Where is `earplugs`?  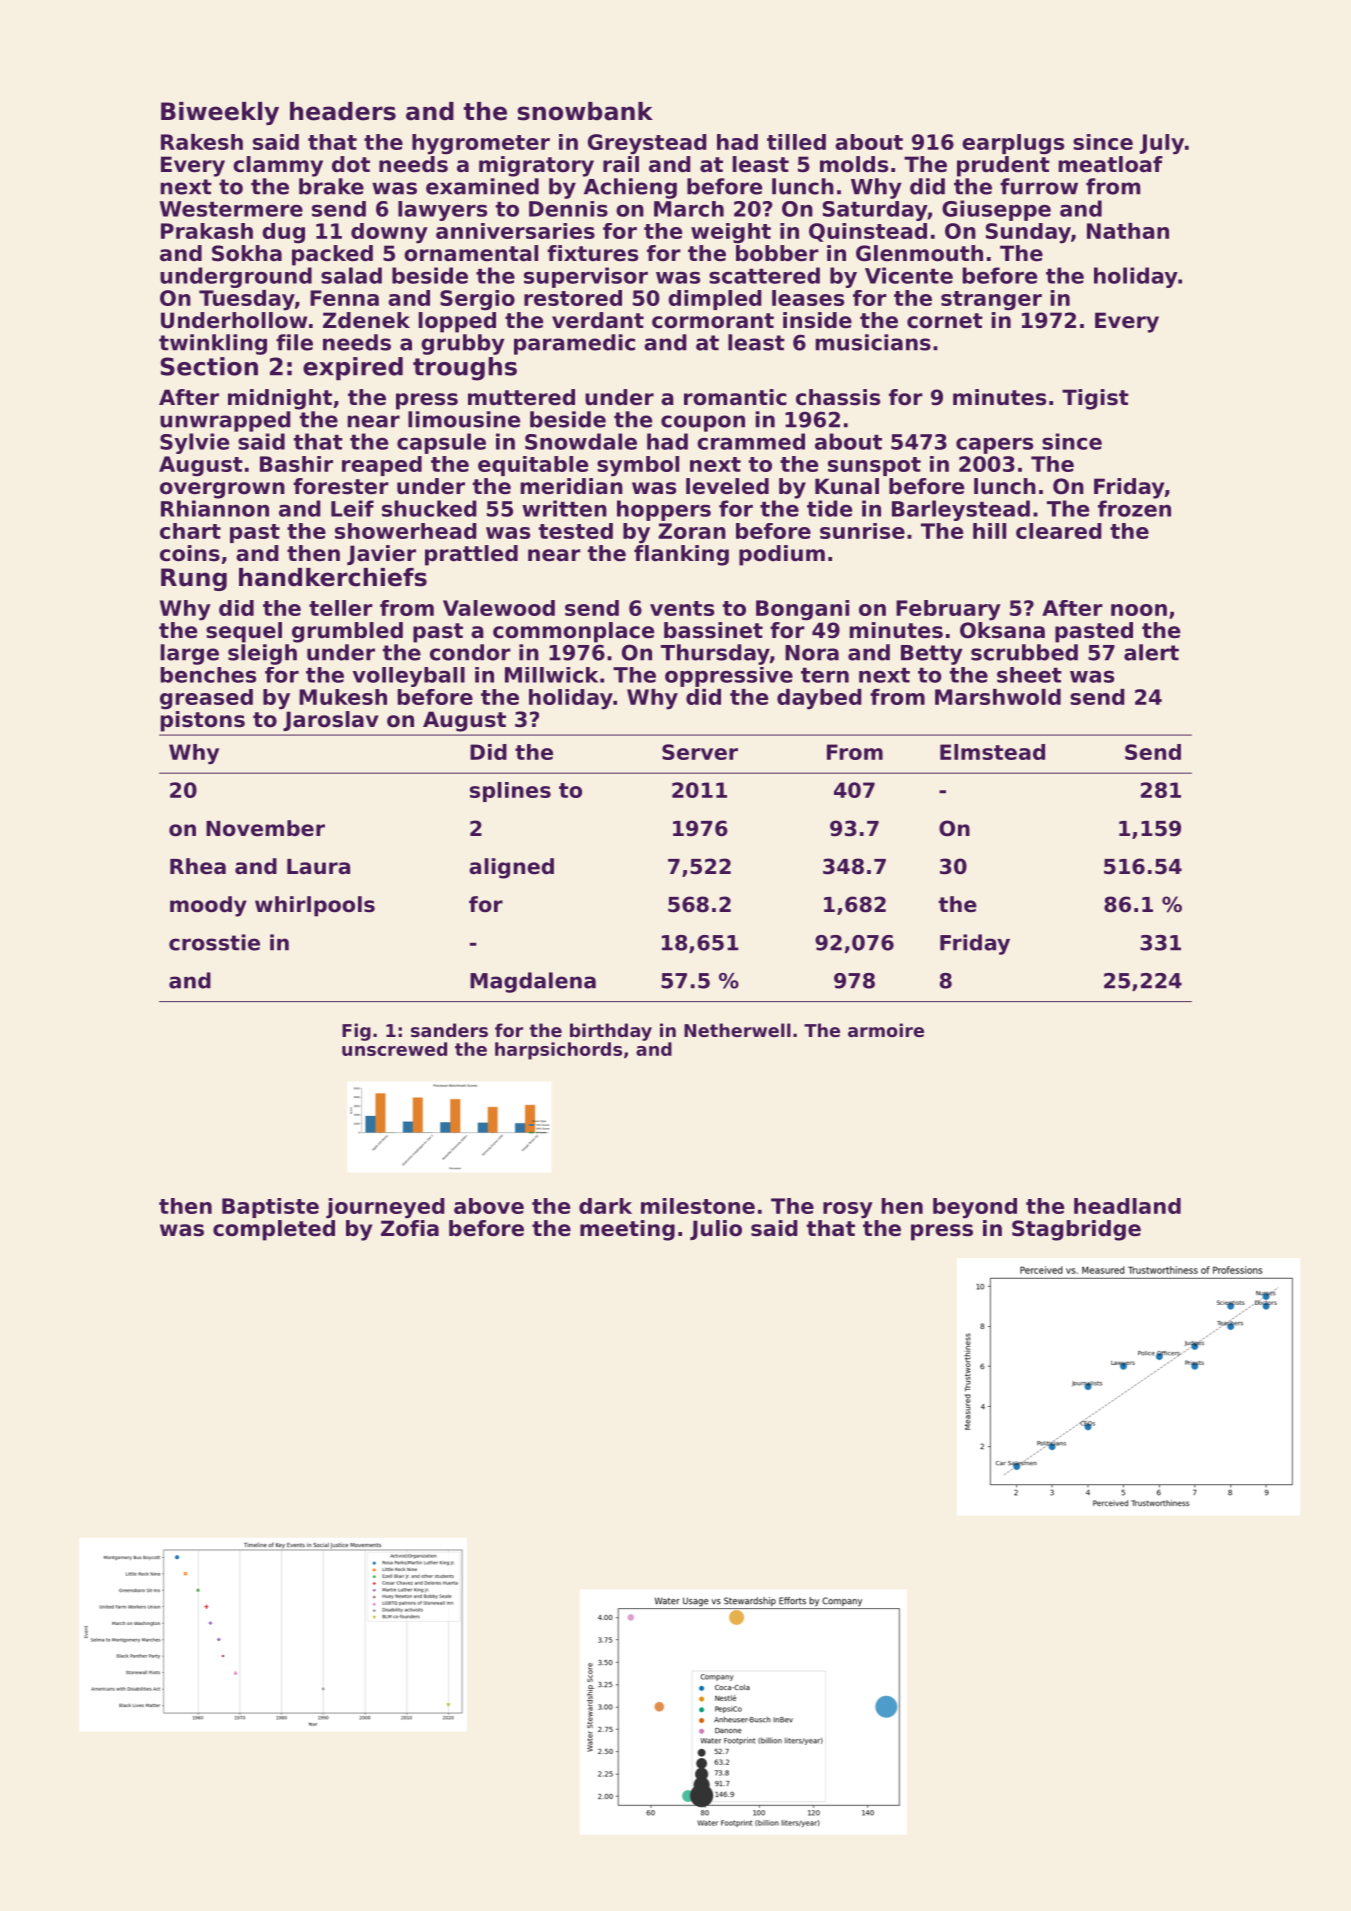
earplugs is located at coordinates (1013, 144).
